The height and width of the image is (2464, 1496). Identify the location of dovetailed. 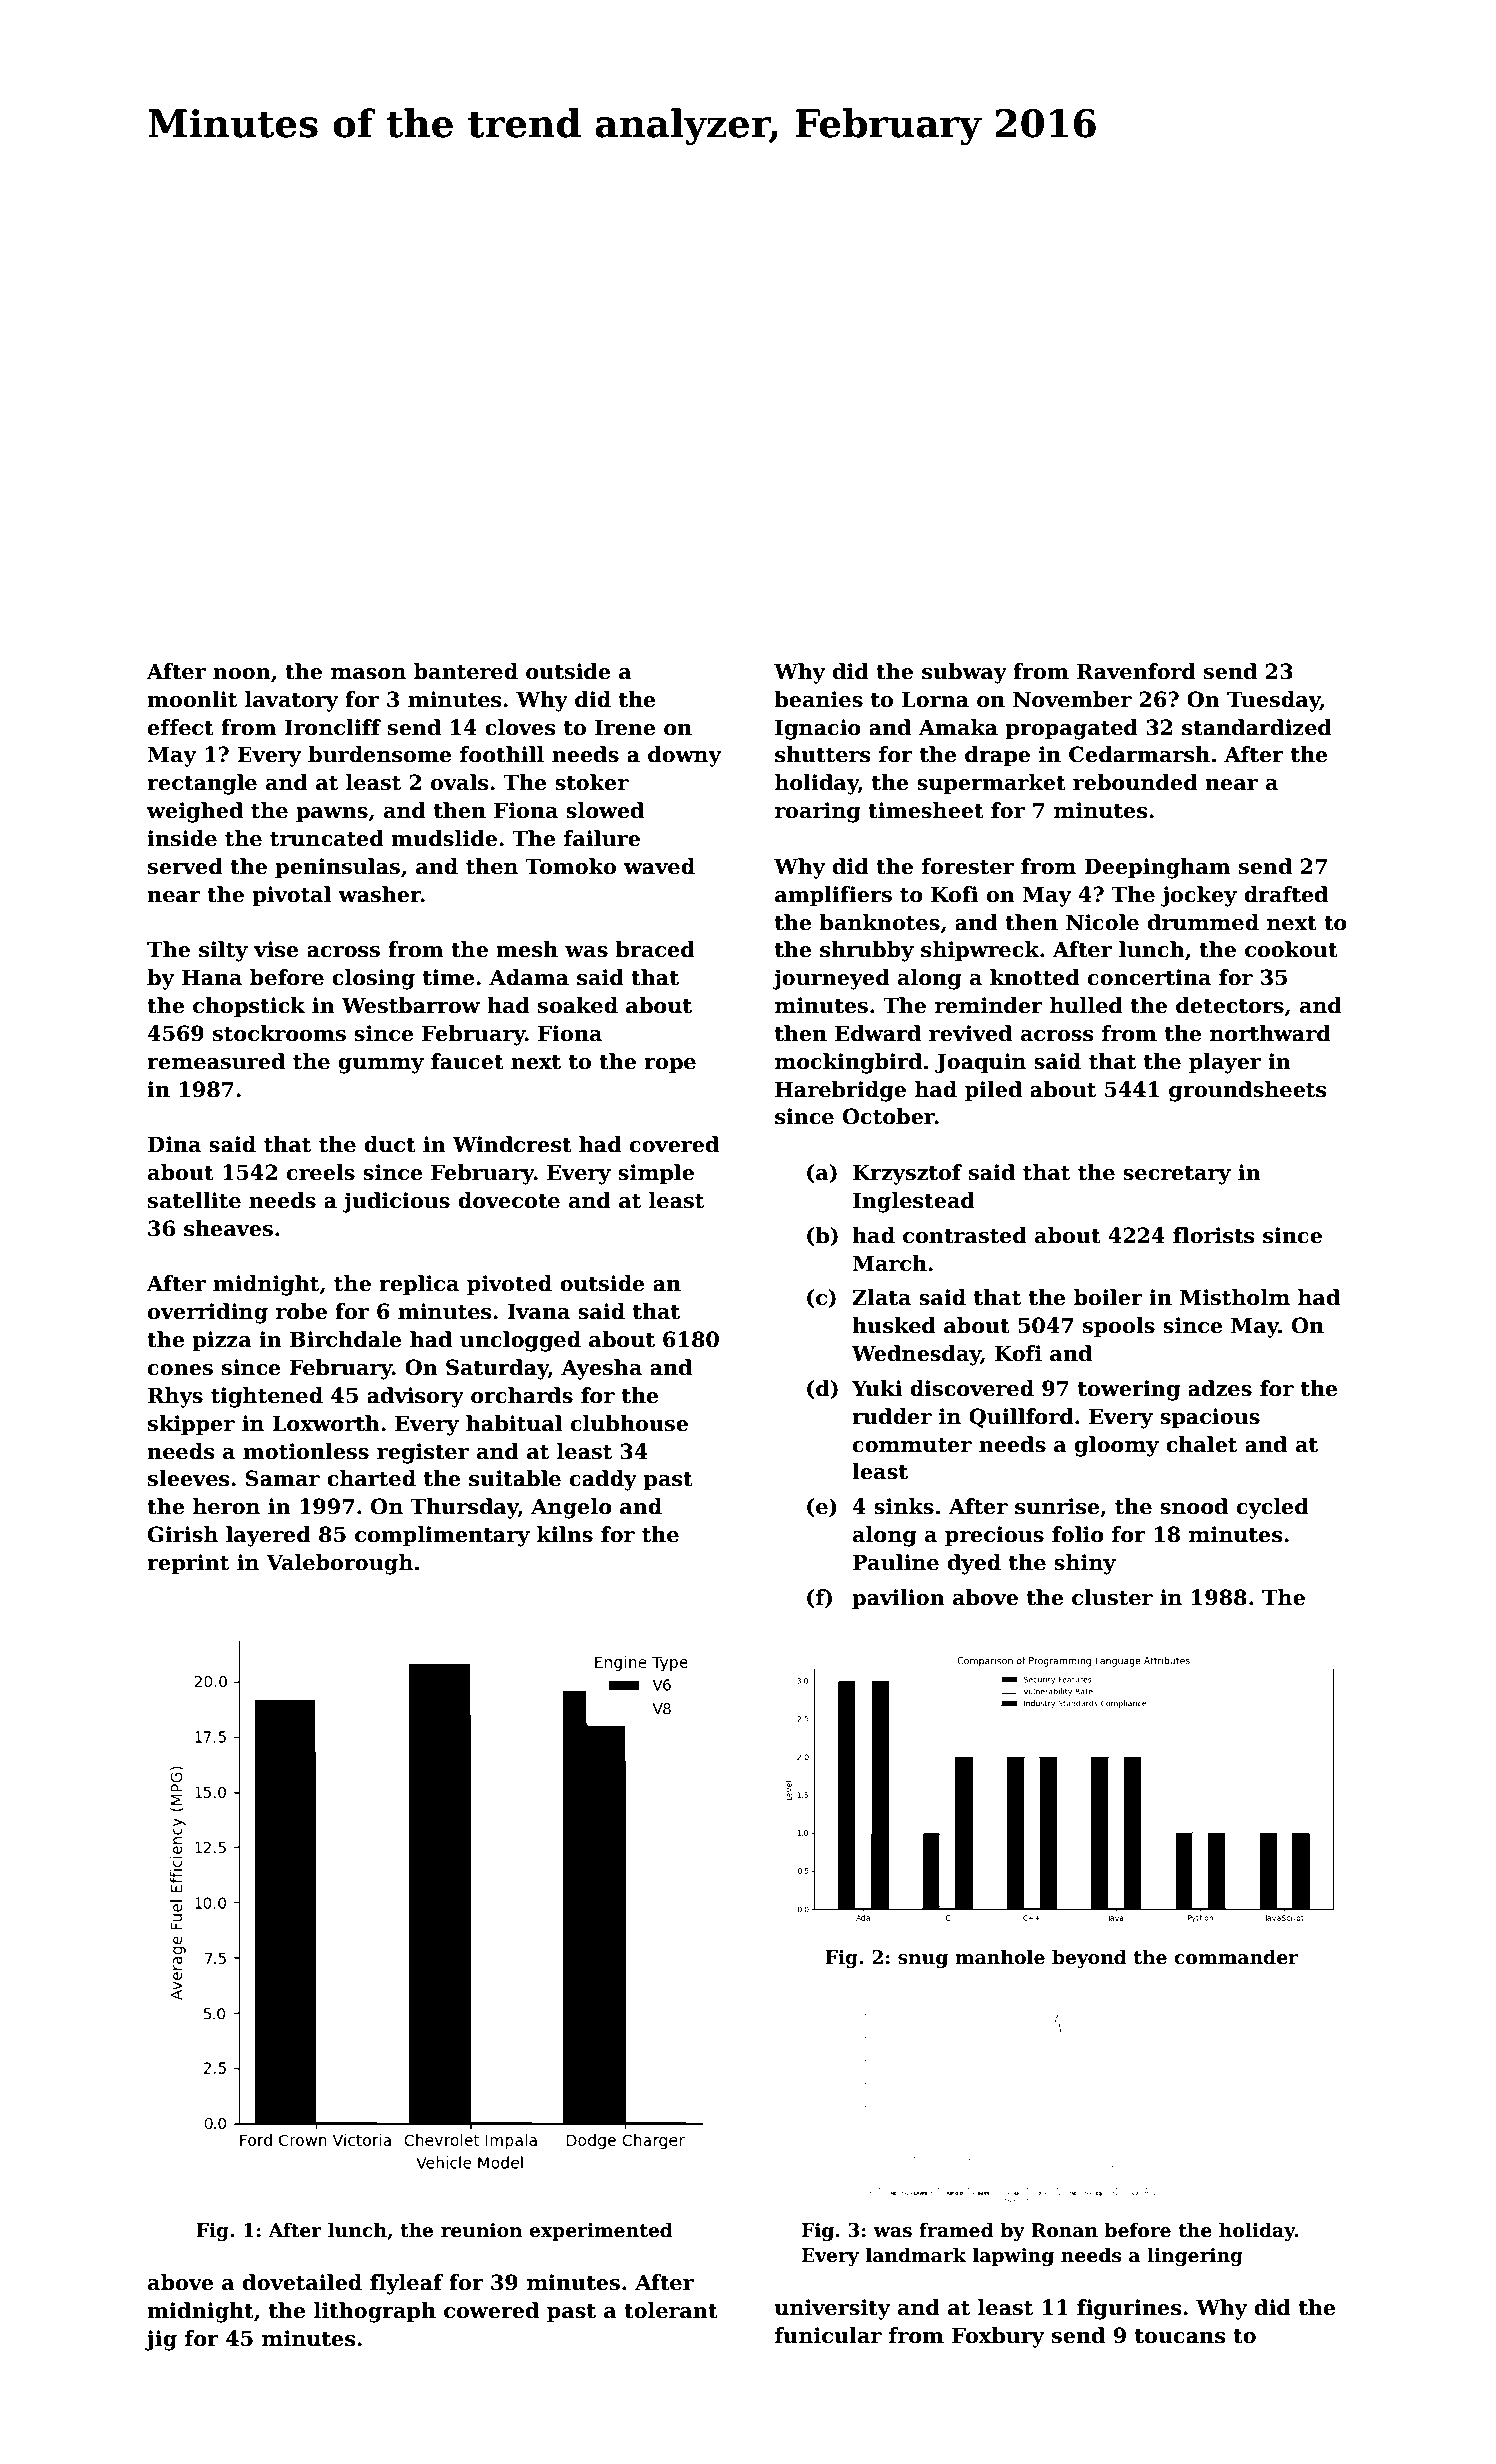
(302, 2282).
